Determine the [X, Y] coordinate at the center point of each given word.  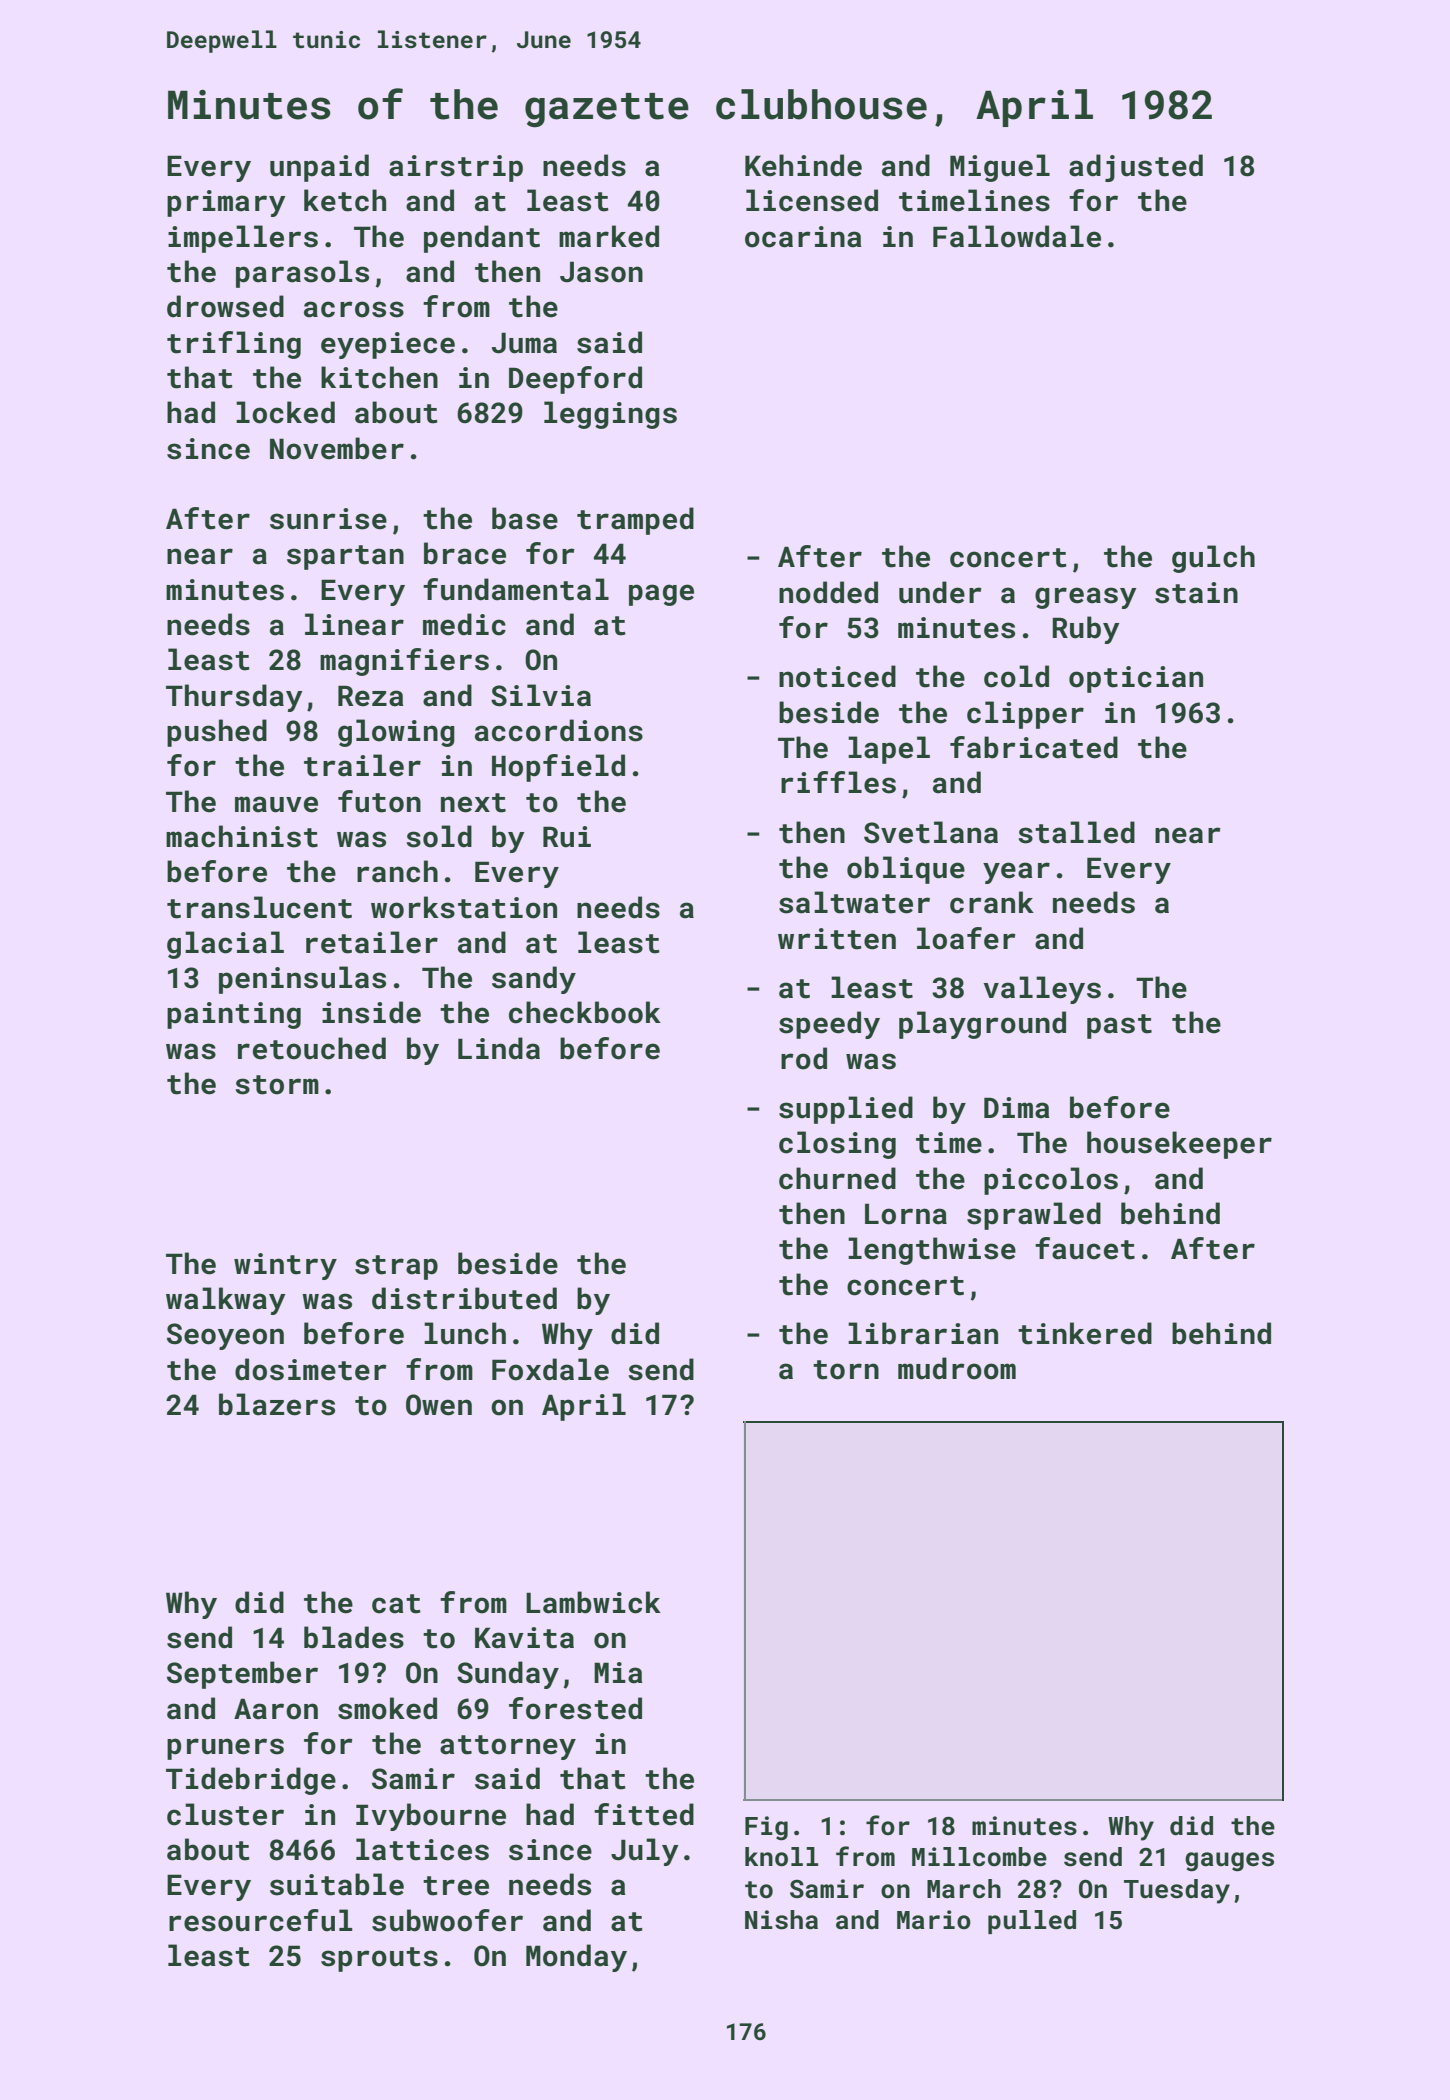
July [645, 1852]
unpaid [319, 168]
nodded [828, 592]
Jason [601, 272]
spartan [345, 557]
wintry [285, 1266]
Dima [1017, 1108]
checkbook [585, 1012]
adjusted [1136, 168]
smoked [387, 1708]
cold [1016, 676]
